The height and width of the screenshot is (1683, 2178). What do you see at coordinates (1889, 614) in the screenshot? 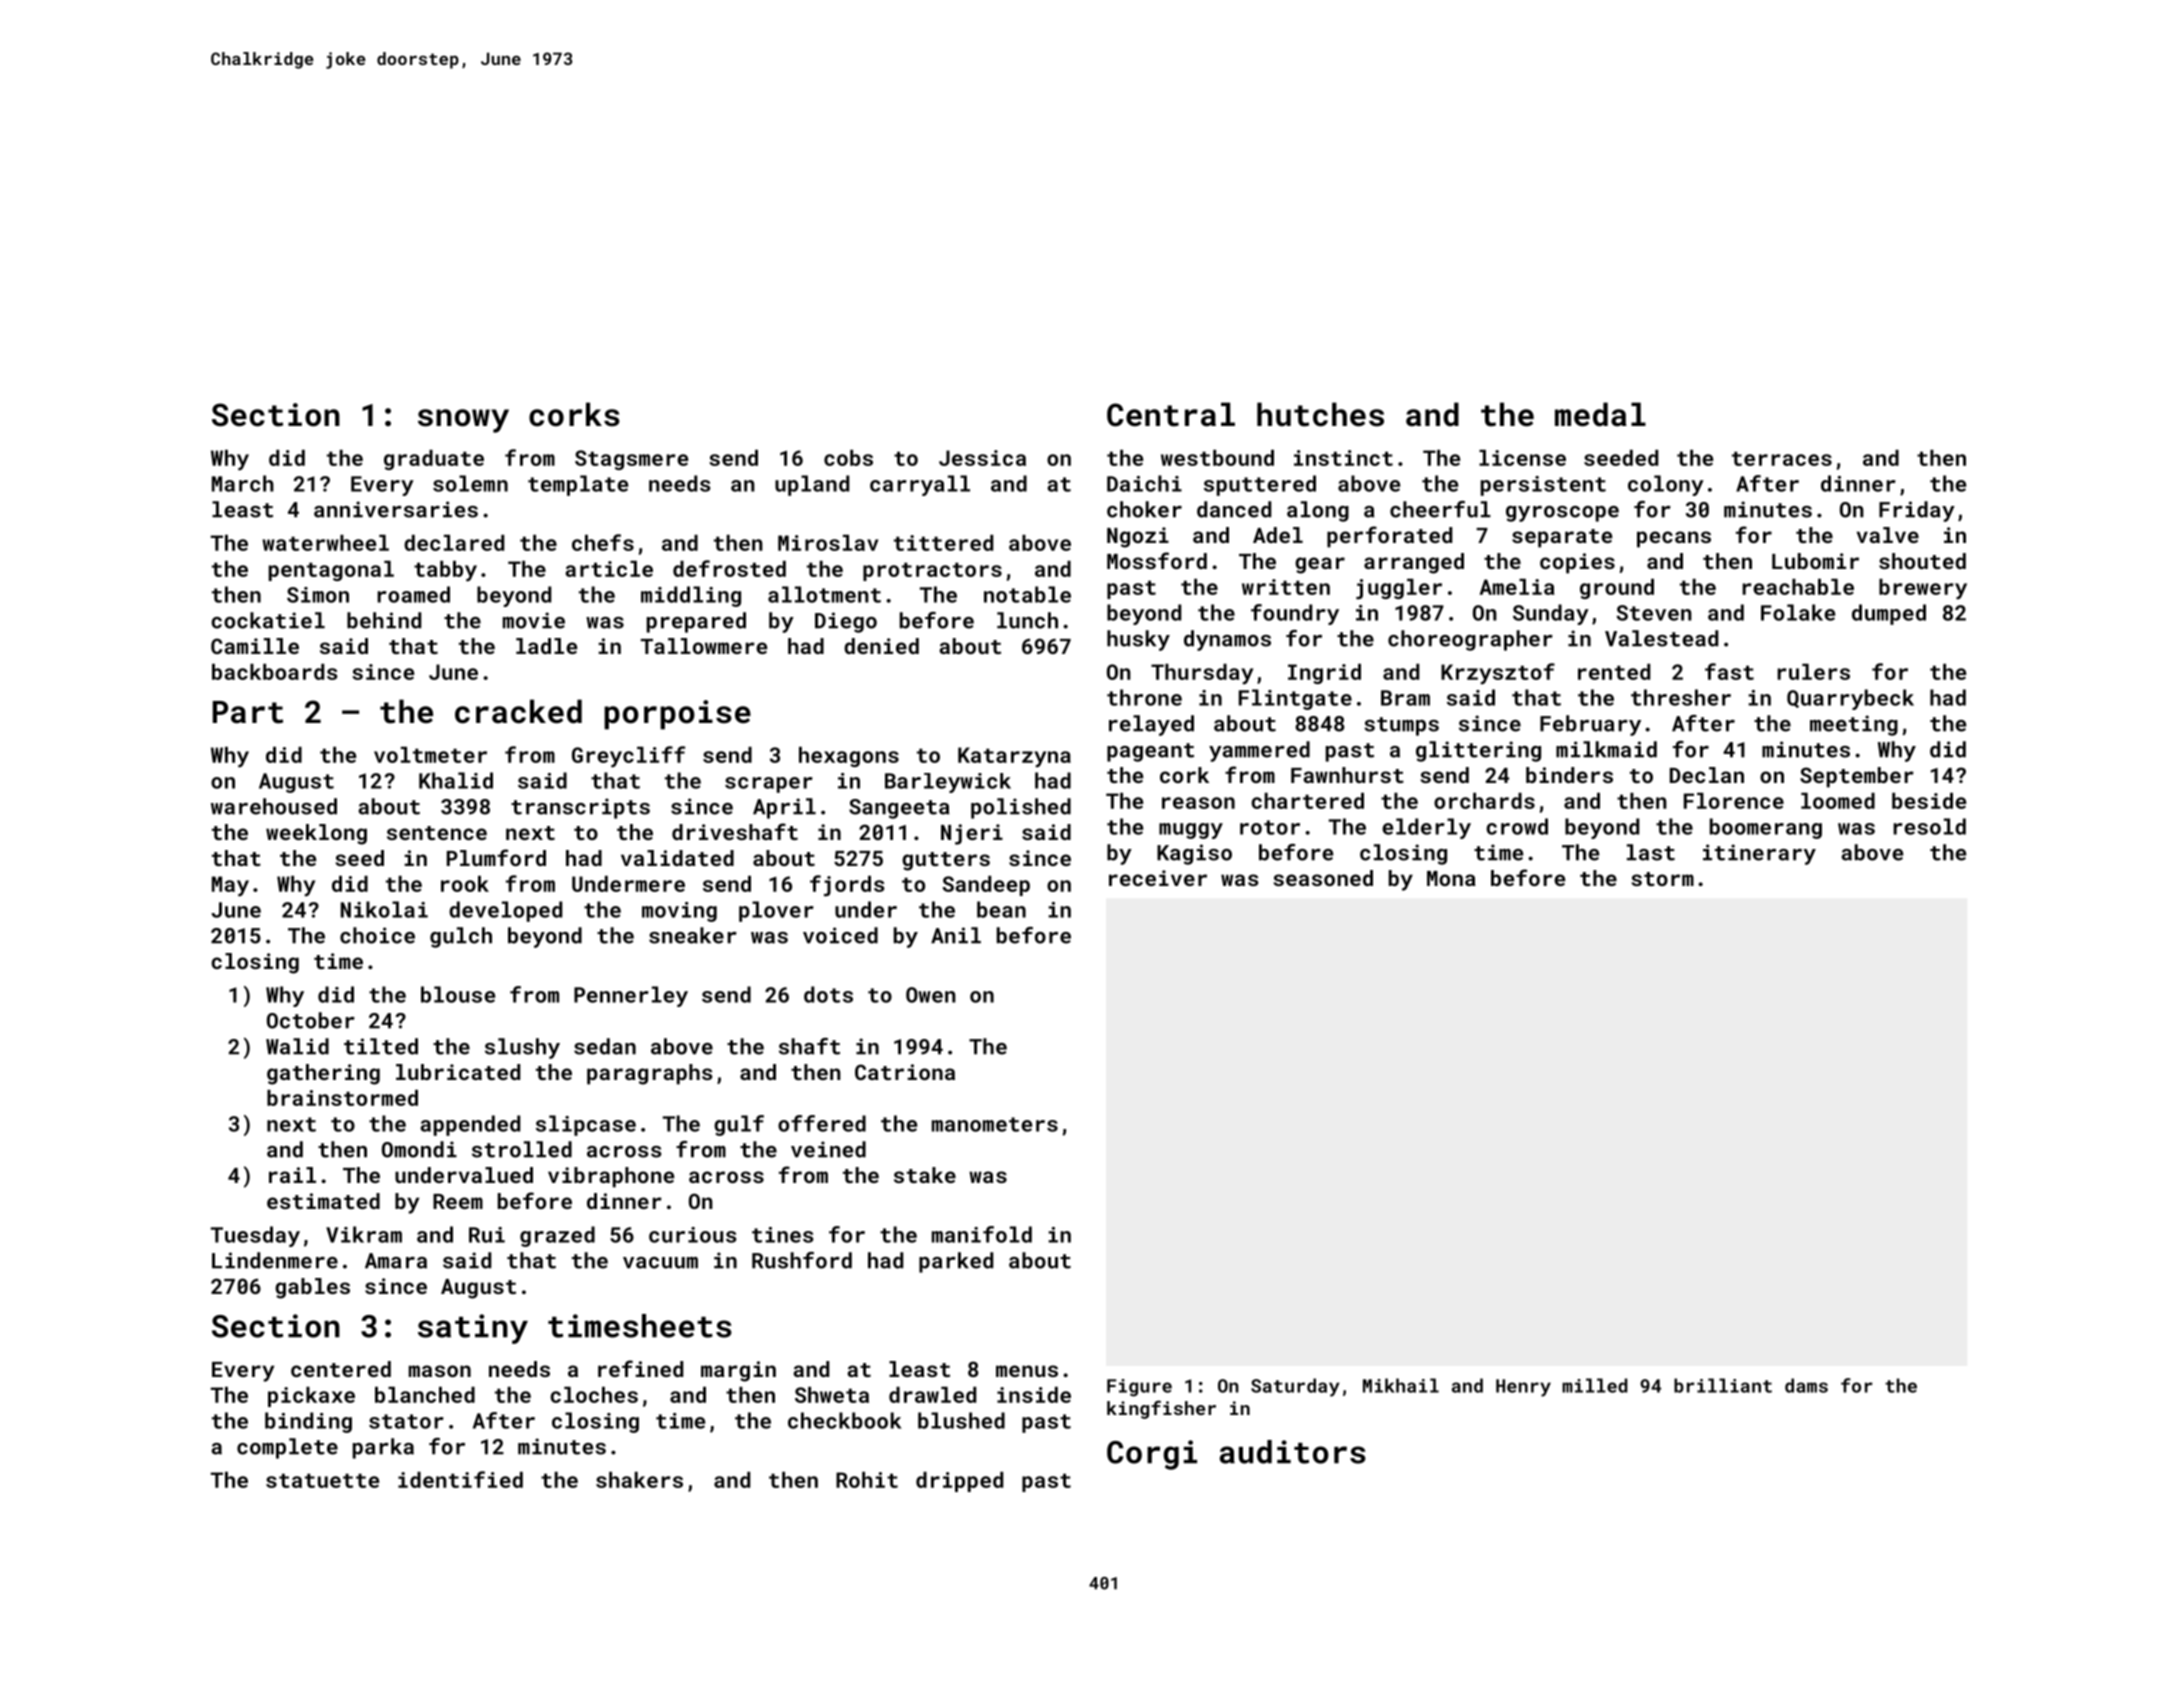
I see `dumped` at bounding box center [1889, 614].
